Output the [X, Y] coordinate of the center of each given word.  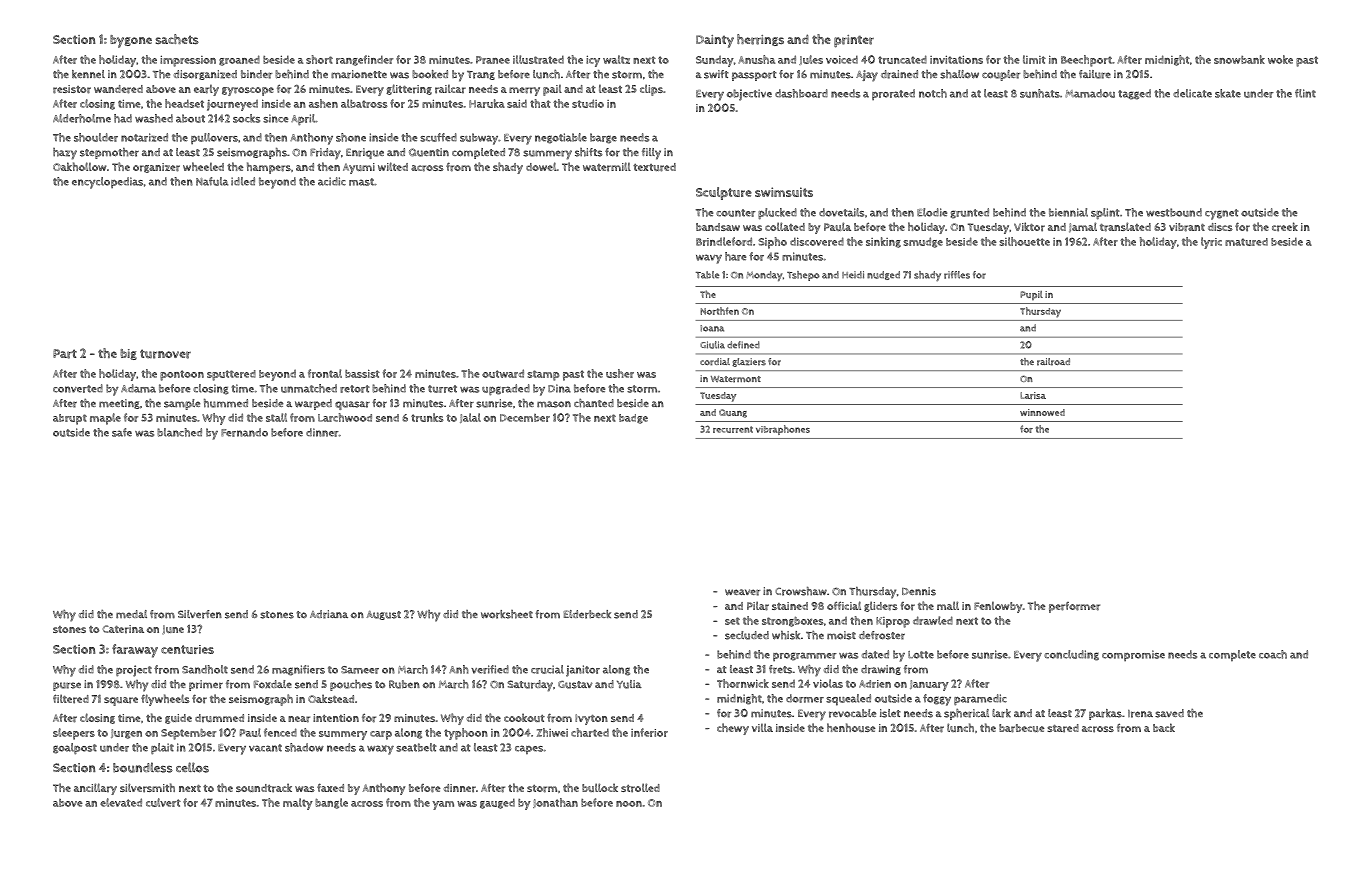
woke [1280, 59]
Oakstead [331, 698]
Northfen [719, 311]
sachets [177, 39]
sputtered [231, 375]
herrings [760, 40]
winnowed [1042, 412]
